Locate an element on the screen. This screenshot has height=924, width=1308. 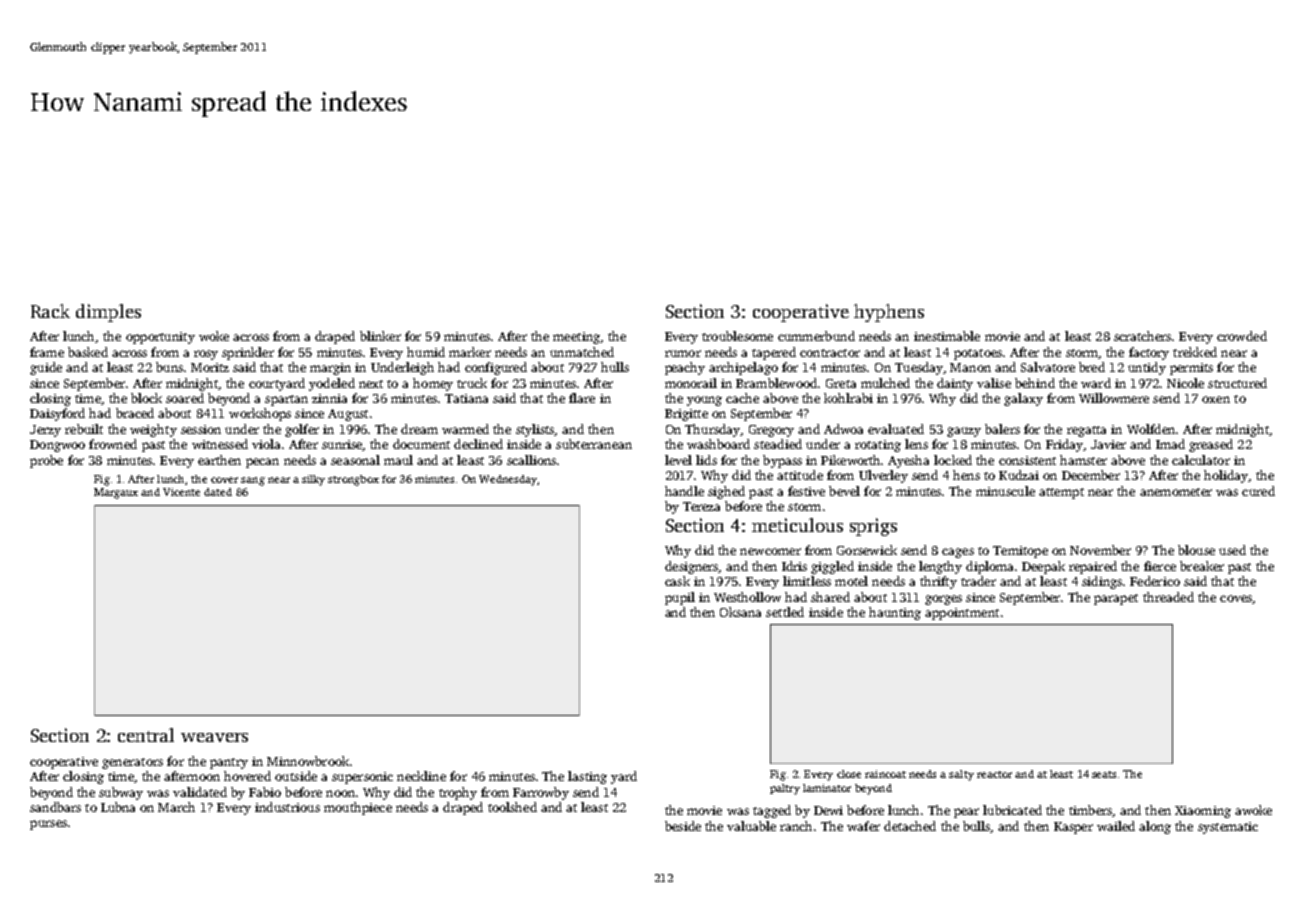
Vicente is located at coordinates (181, 492).
